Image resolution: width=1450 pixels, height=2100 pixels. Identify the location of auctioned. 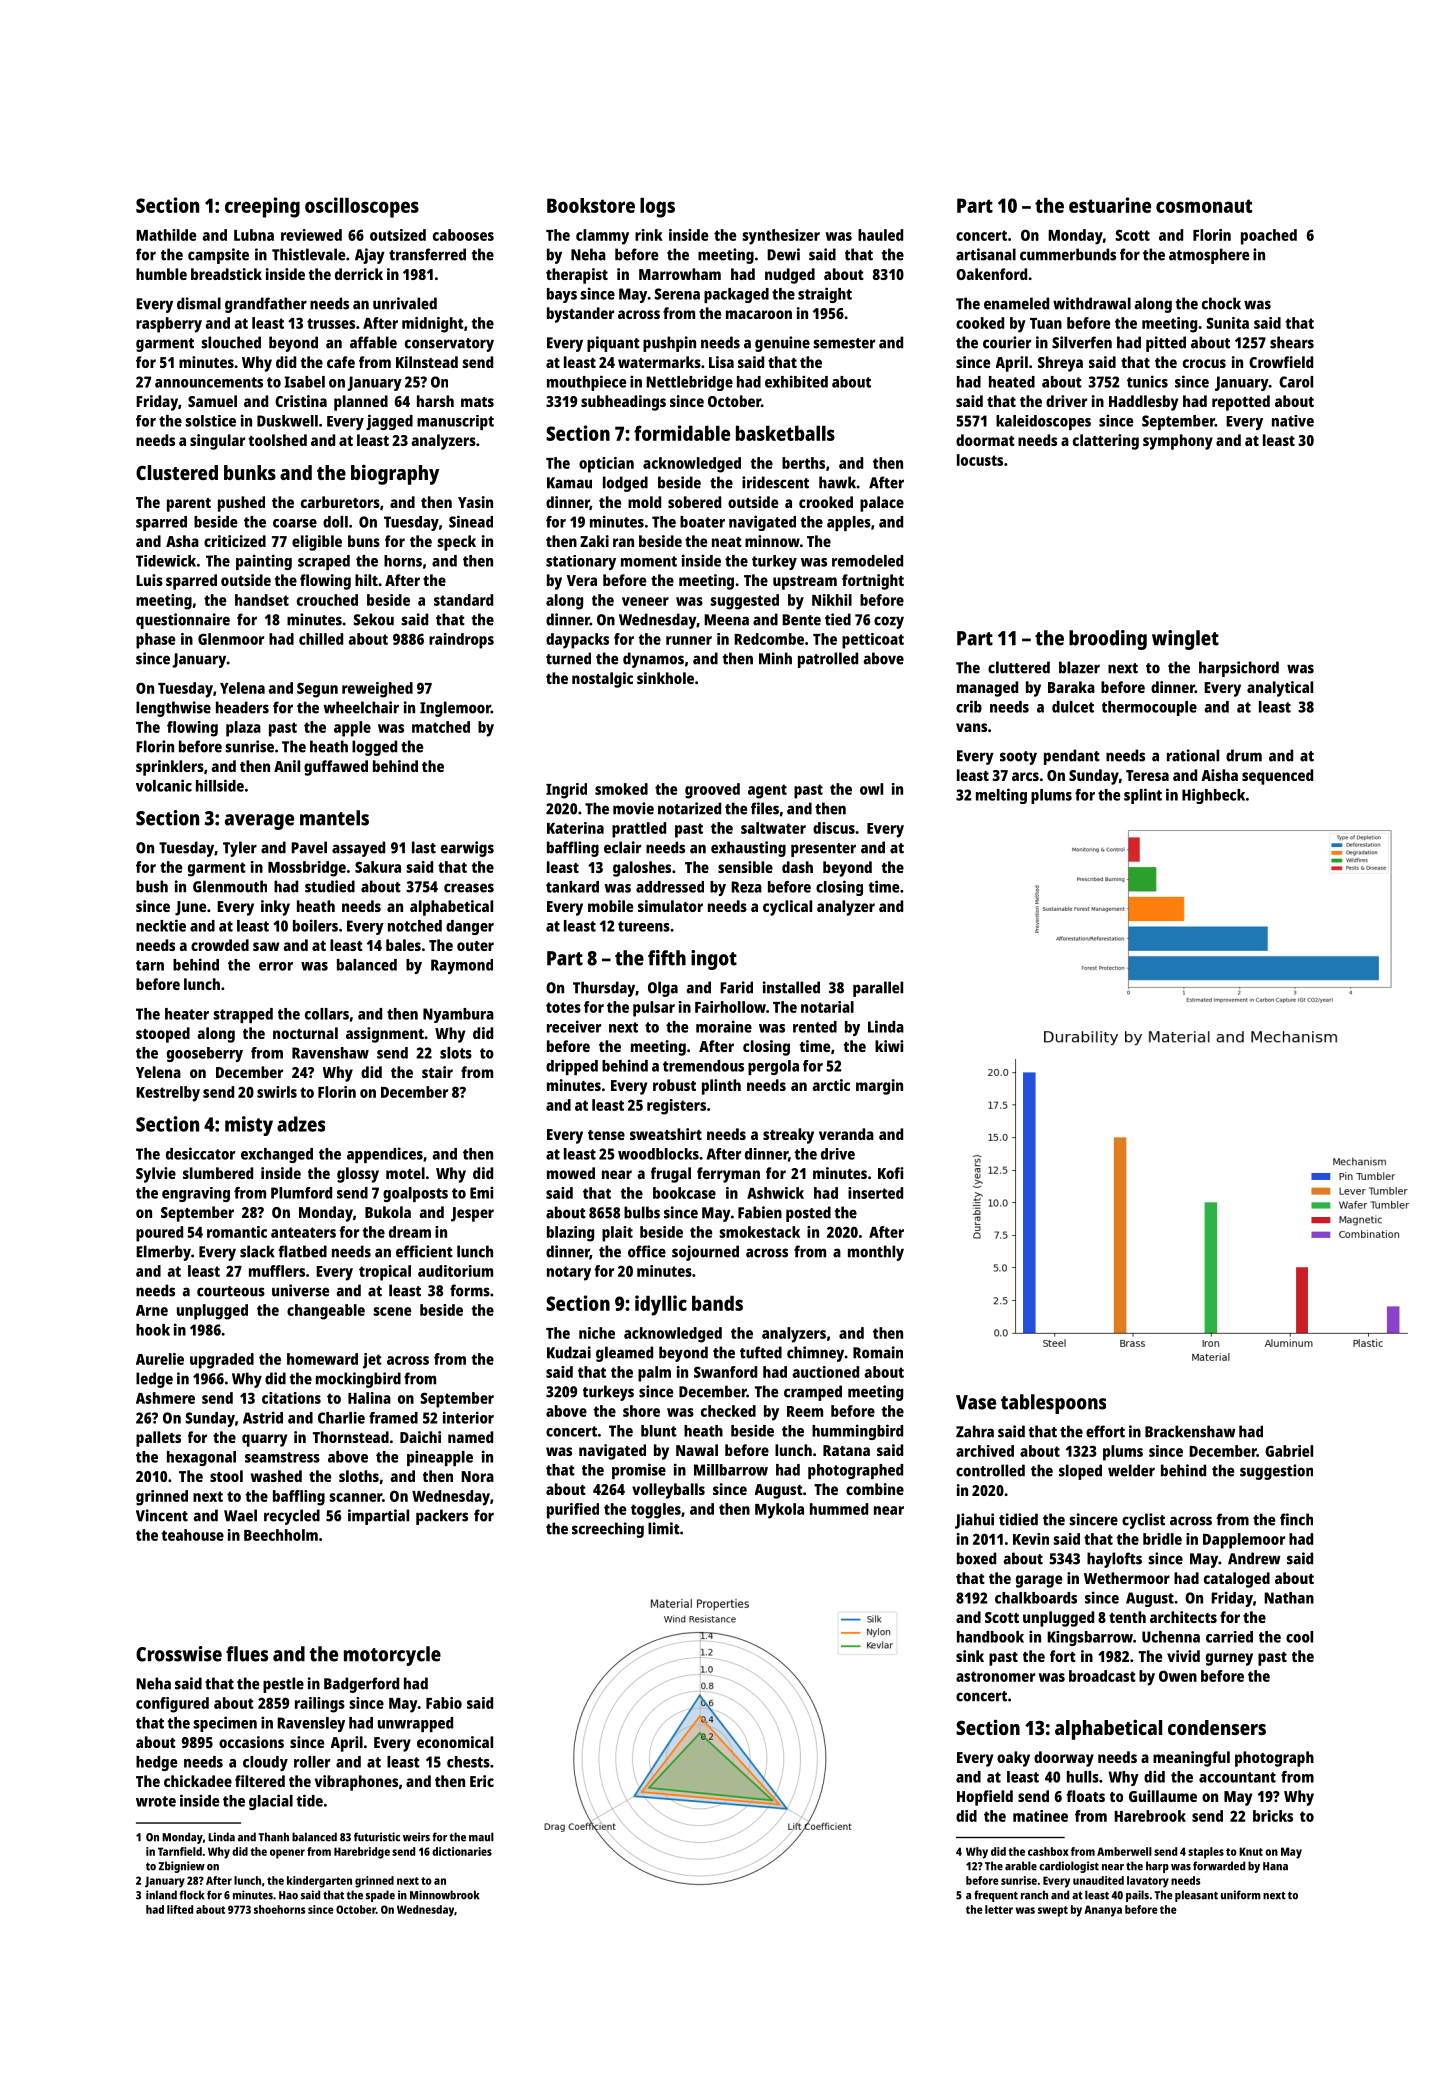
(825, 1372).
